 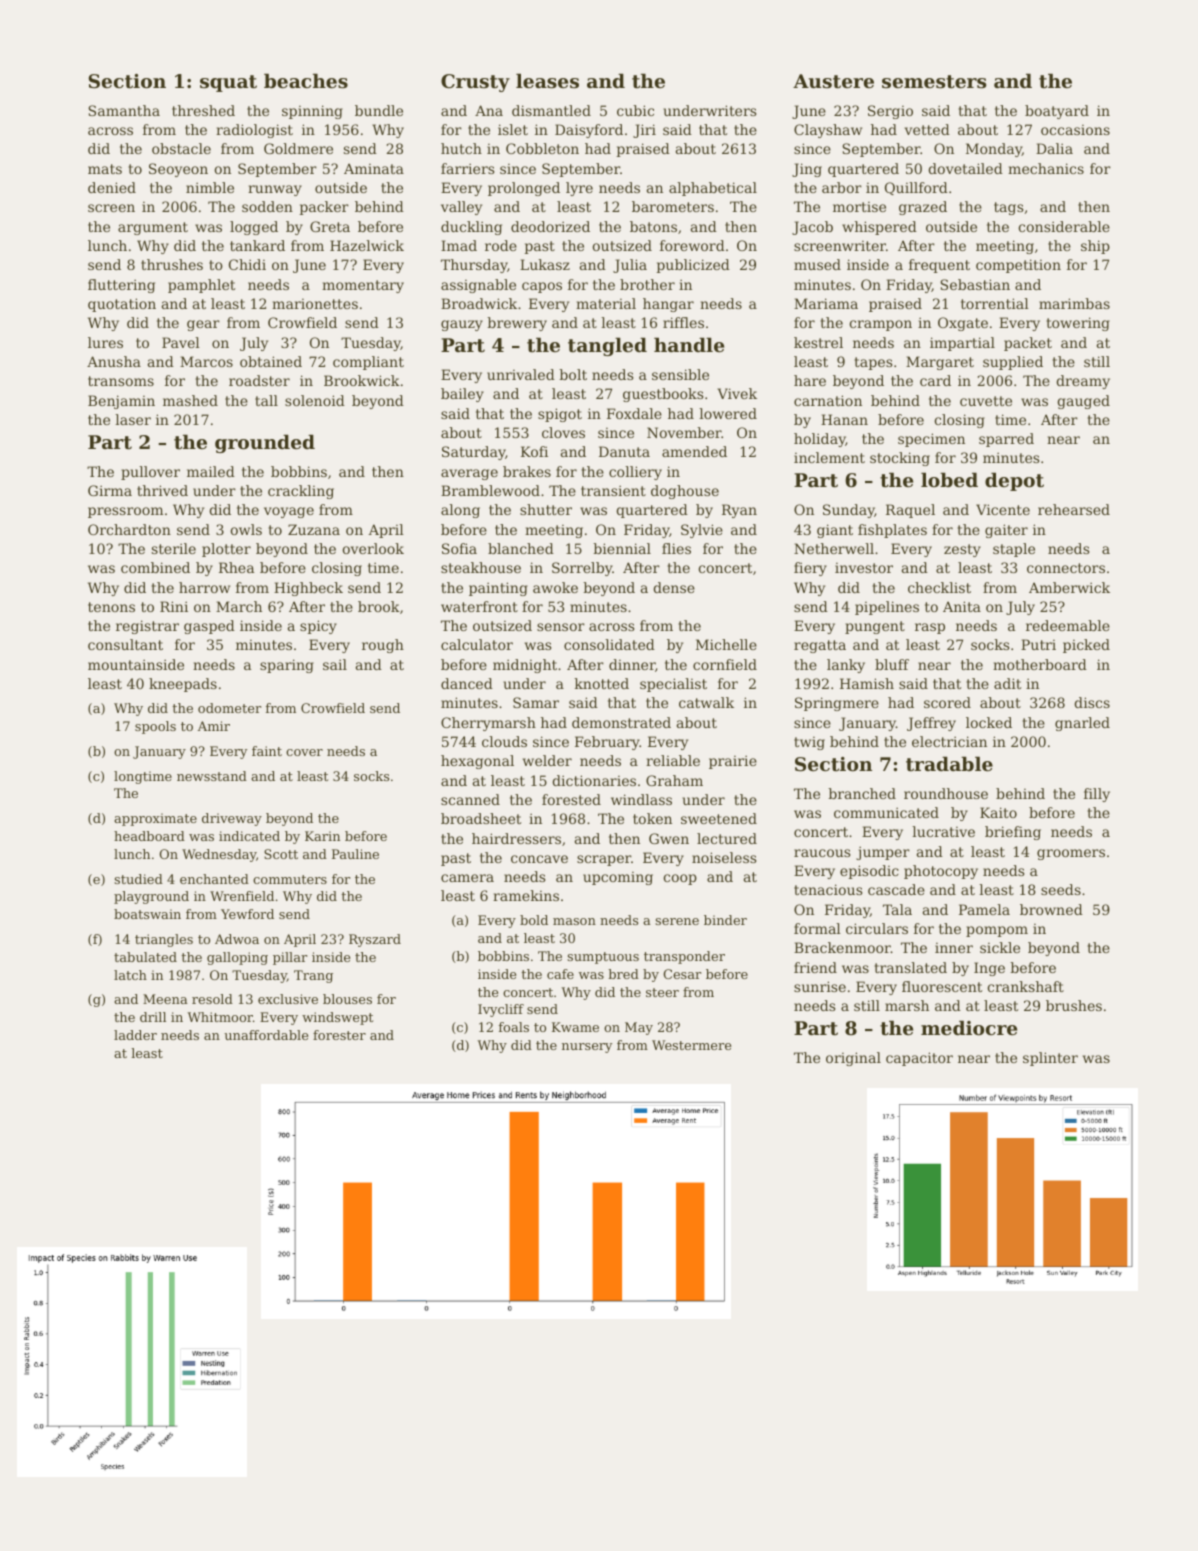 I want to click on checklist, so click(x=939, y=587).
